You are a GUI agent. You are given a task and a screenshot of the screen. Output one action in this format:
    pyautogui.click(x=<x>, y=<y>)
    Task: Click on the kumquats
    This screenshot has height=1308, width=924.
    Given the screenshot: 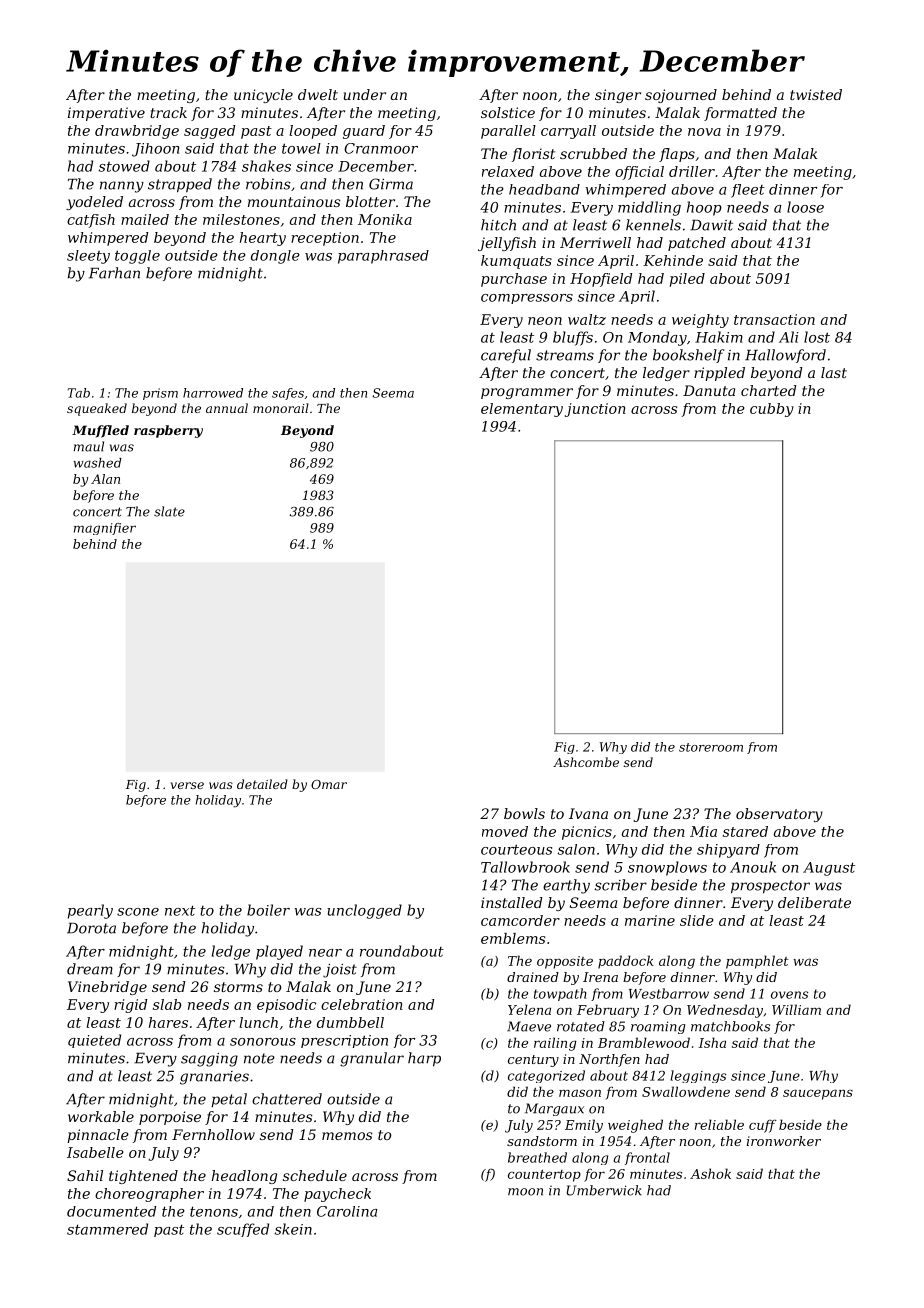 What is the action you would take?
    pyautogui.click(x=516, y=262)
